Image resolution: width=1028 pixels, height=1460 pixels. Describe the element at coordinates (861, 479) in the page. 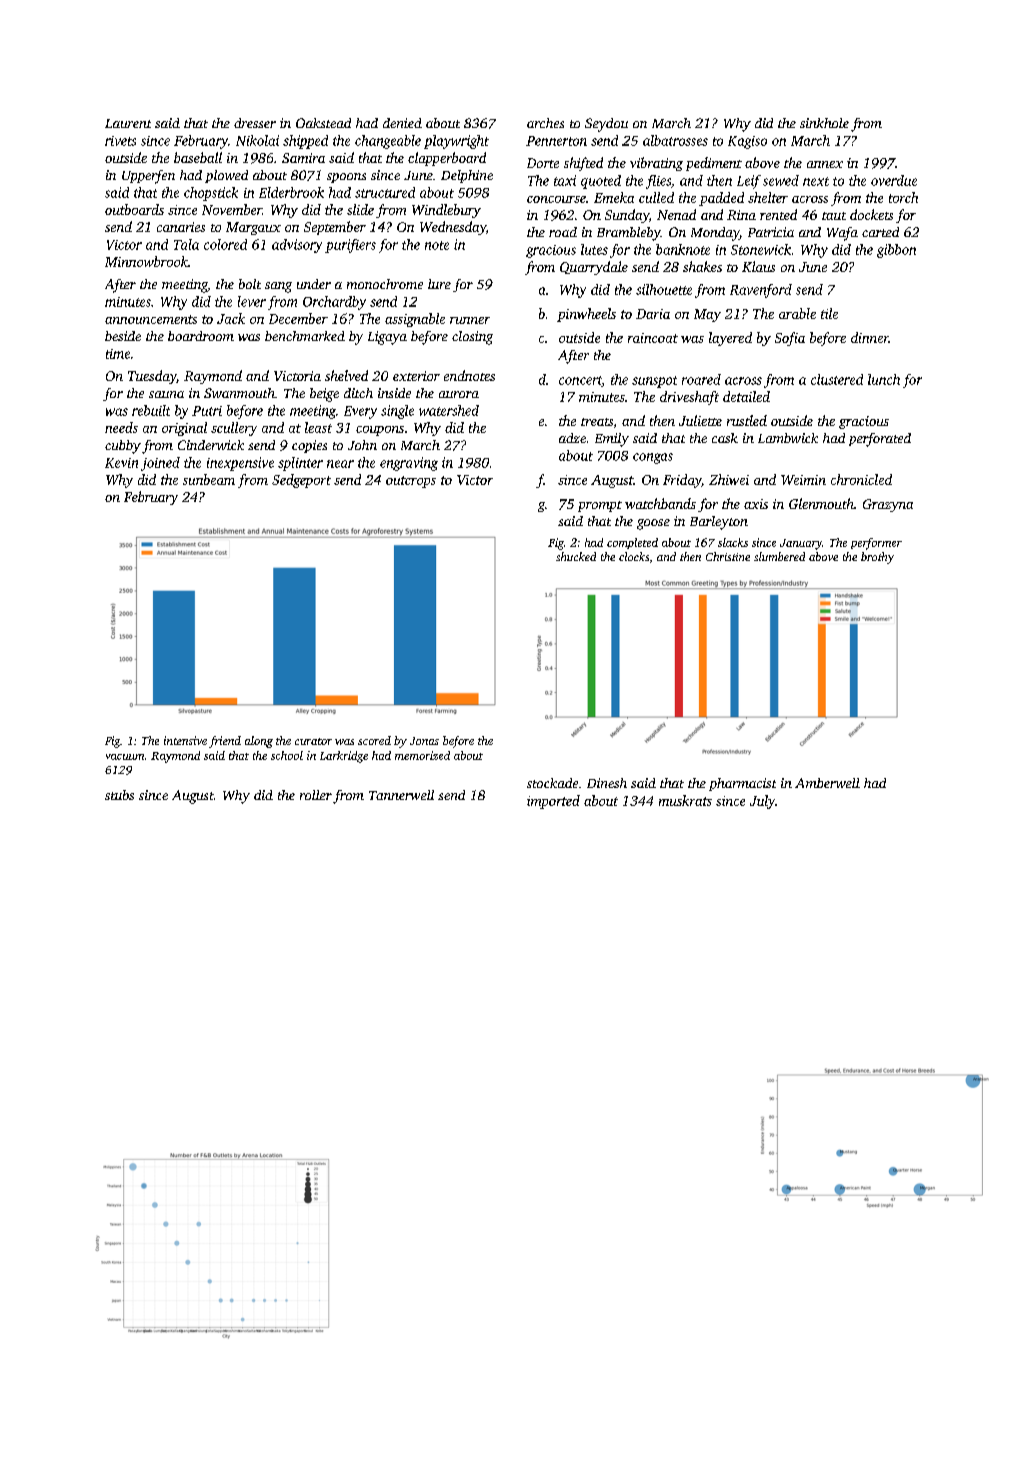

I see `chronicled` at that location.
